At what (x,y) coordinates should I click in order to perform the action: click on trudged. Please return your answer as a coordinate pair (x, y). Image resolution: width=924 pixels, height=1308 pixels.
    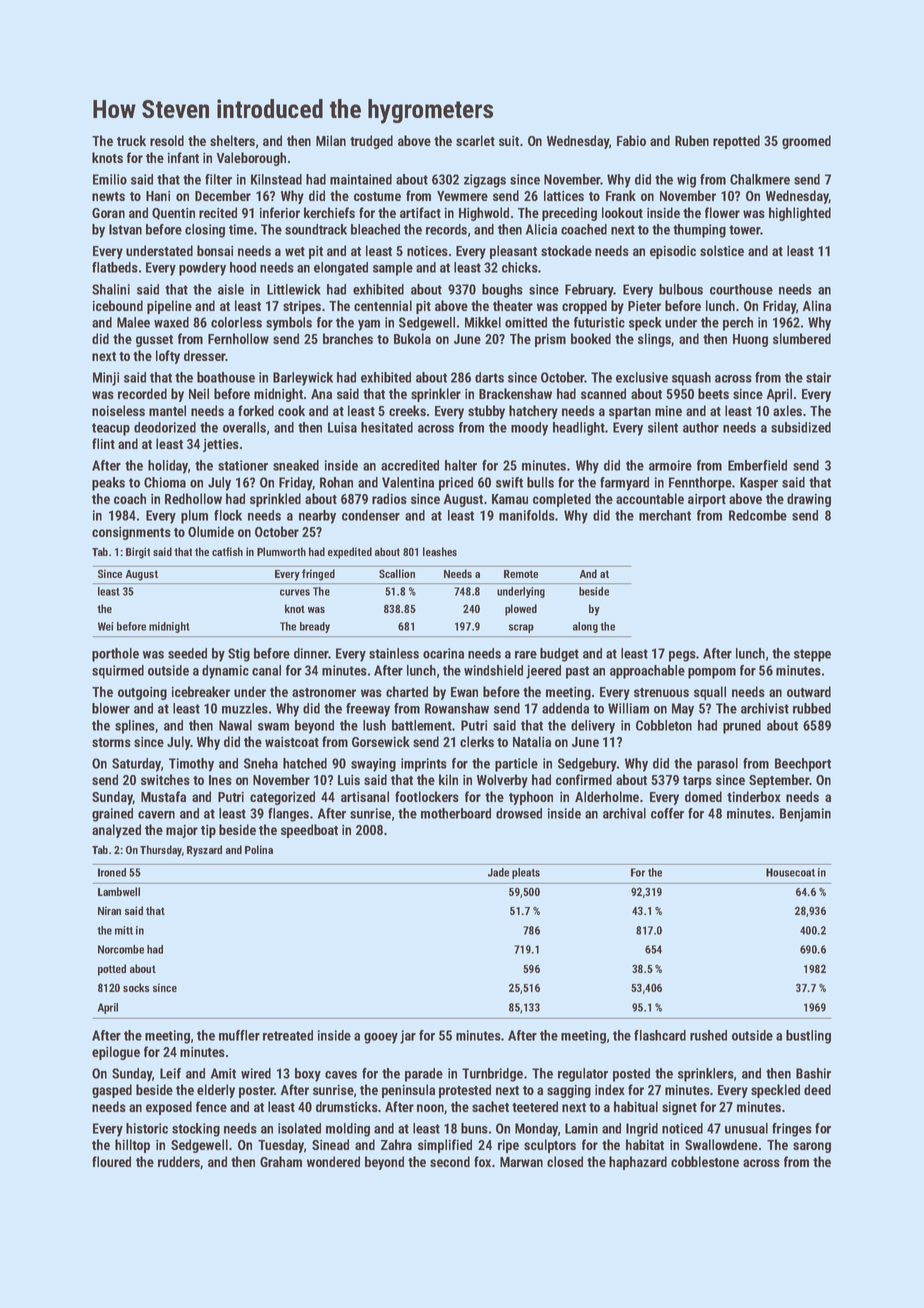
    Looking at the image, I should click on (371, 142).
